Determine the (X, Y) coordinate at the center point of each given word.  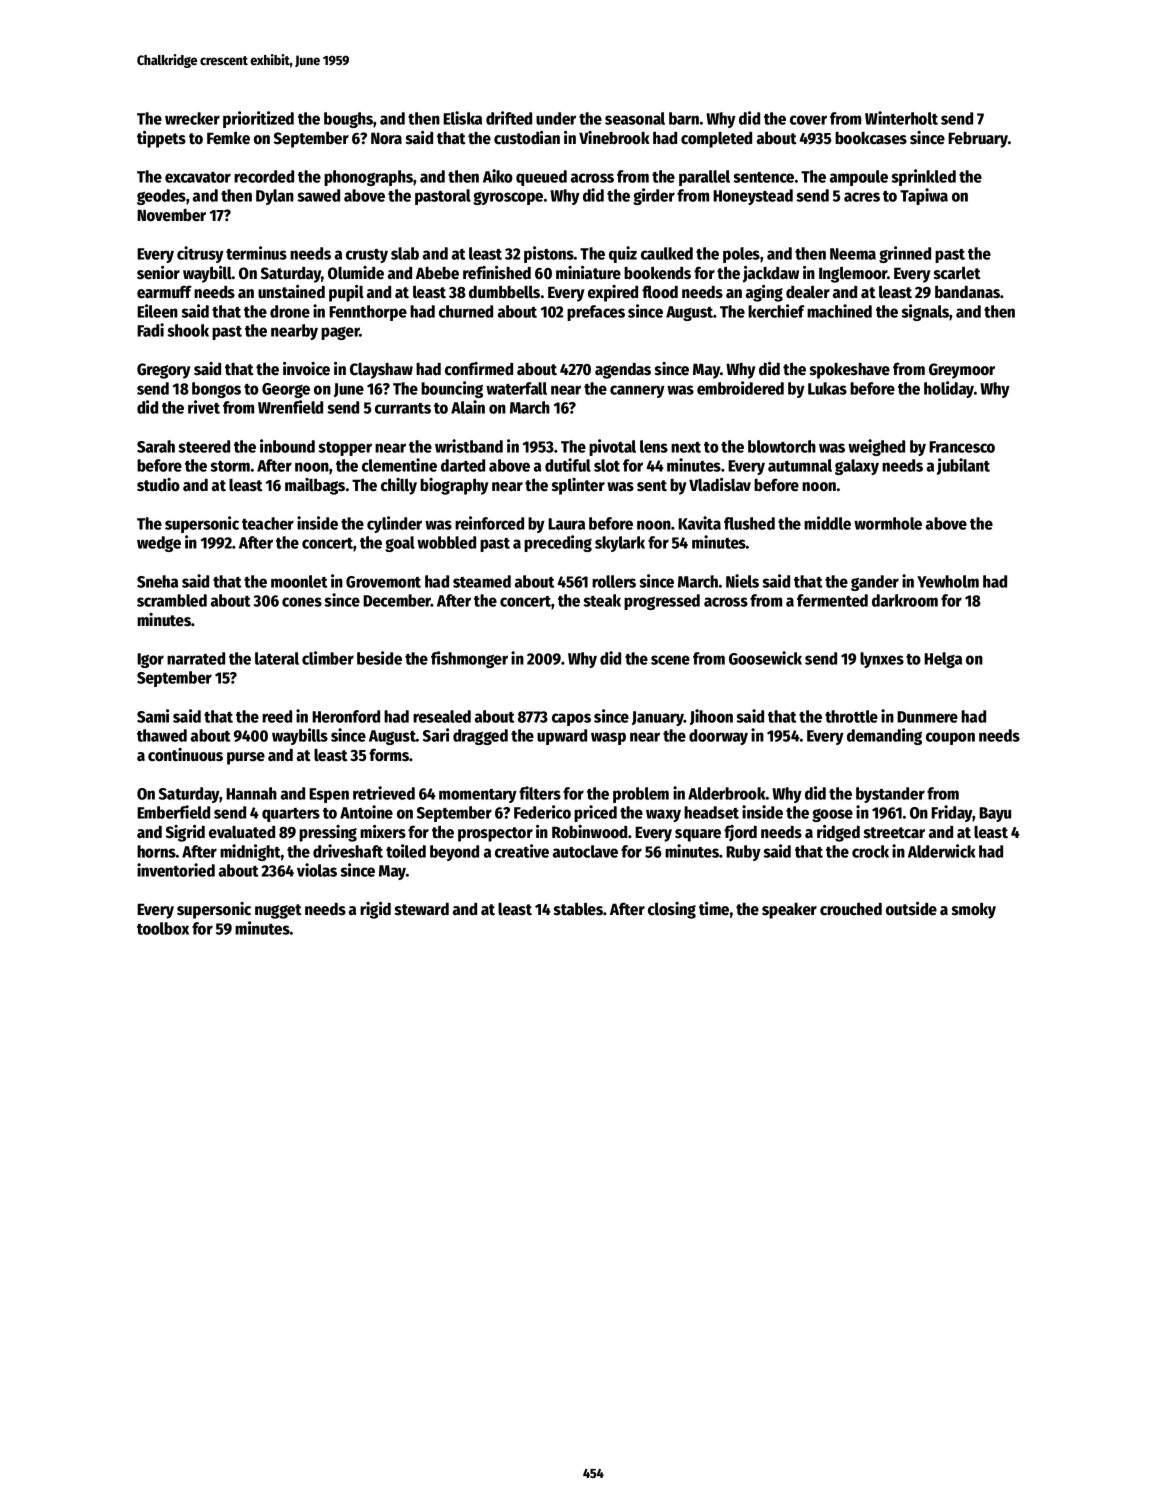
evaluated (242, 832)
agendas (623, 370)
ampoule (859, 178)
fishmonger (469, 659)
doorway (718, 737)
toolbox (163, 928)
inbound (287, 446)
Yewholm (948, 581)
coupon (950, 738)
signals (925, 312)
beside (379, 658)
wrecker (192, 118)
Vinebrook (614, 138)
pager (340, 333)
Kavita (699, 523)
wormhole (888, 523)
